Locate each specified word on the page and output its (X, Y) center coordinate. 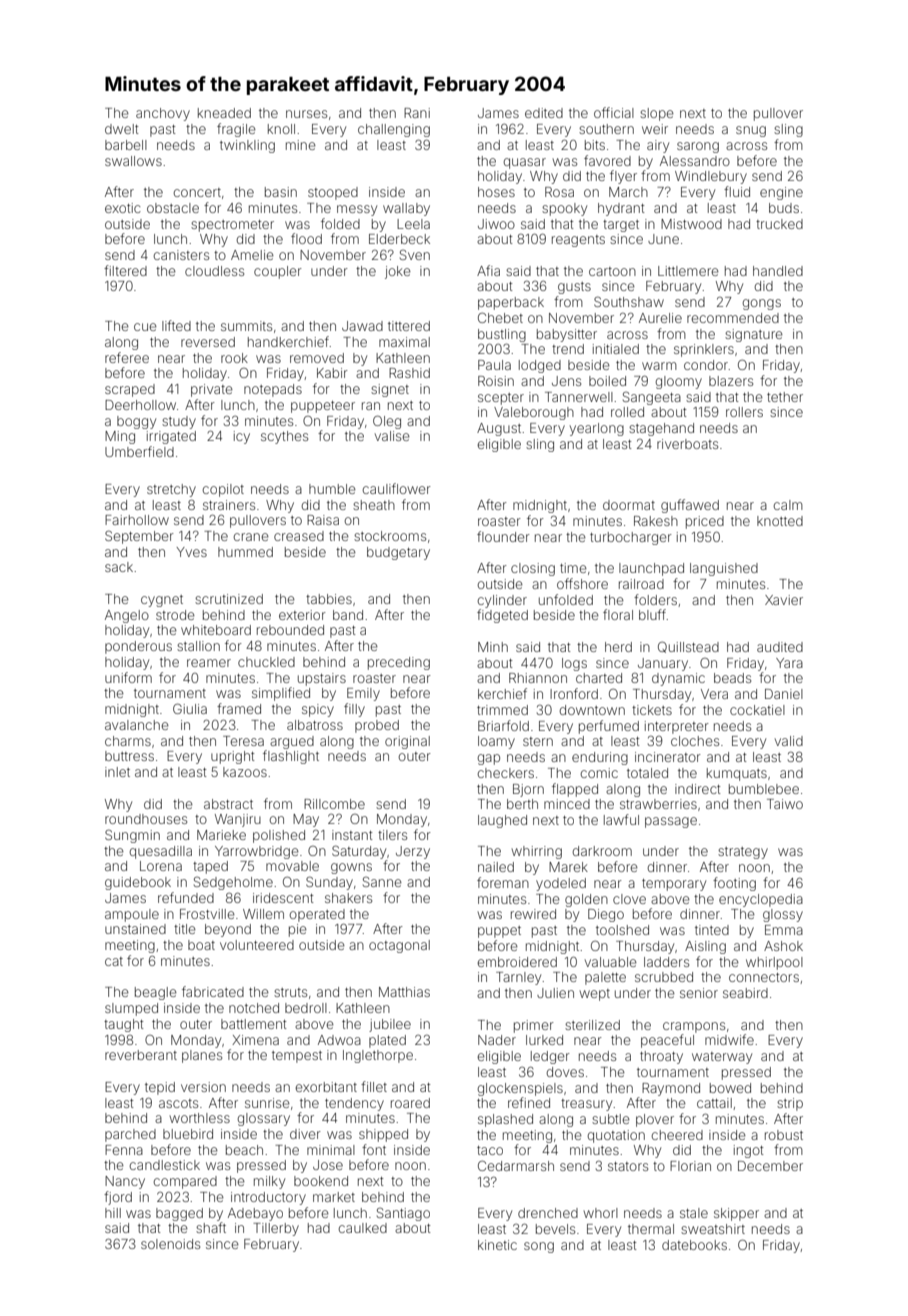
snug (751, 131)
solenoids (170, 1244)
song (539, 1247)
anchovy (163, 114)
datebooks (694, 1245)
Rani (417, 113)
